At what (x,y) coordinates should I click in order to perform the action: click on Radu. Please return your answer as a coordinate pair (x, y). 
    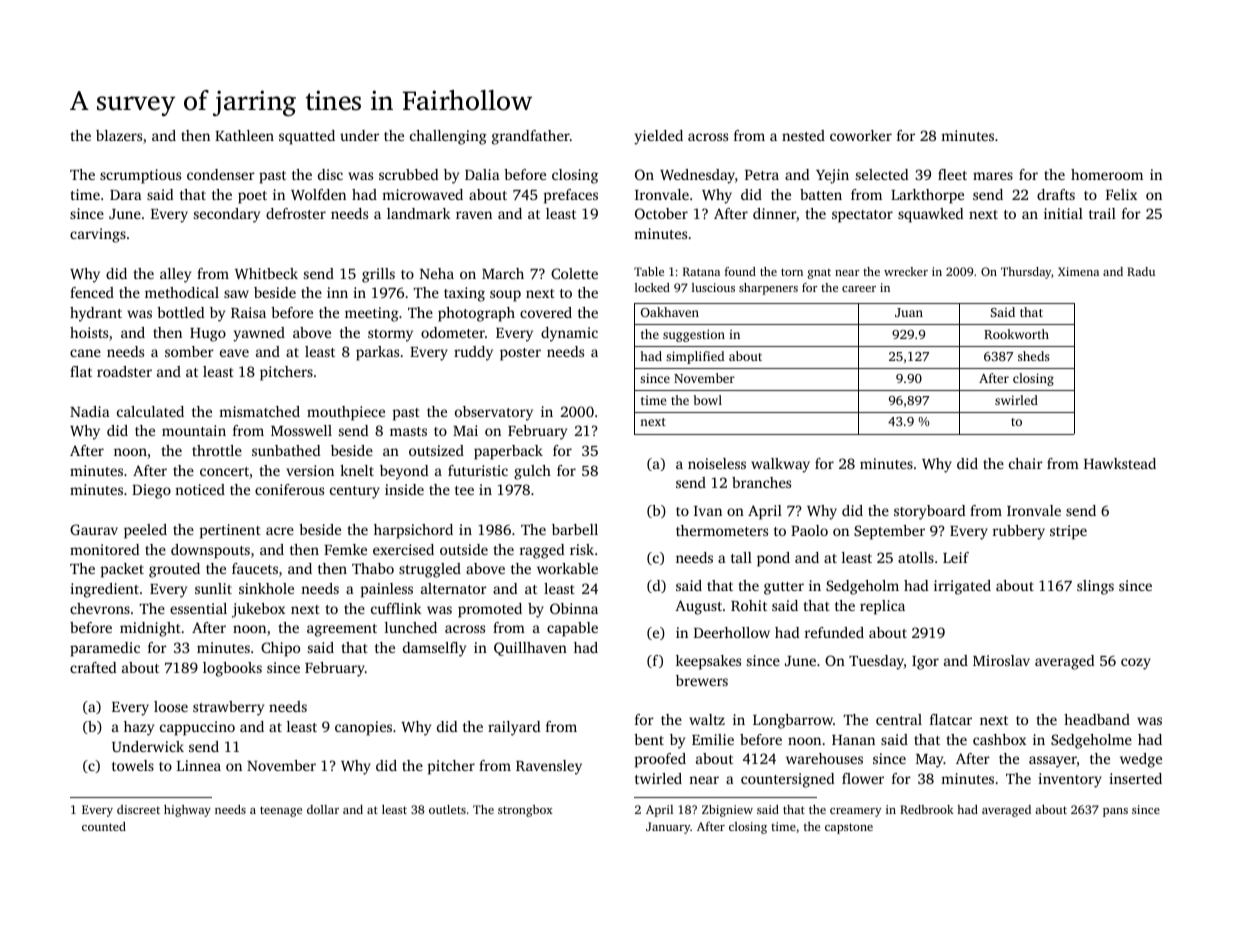
    Looking at the image, I should click on (1141, 271).
